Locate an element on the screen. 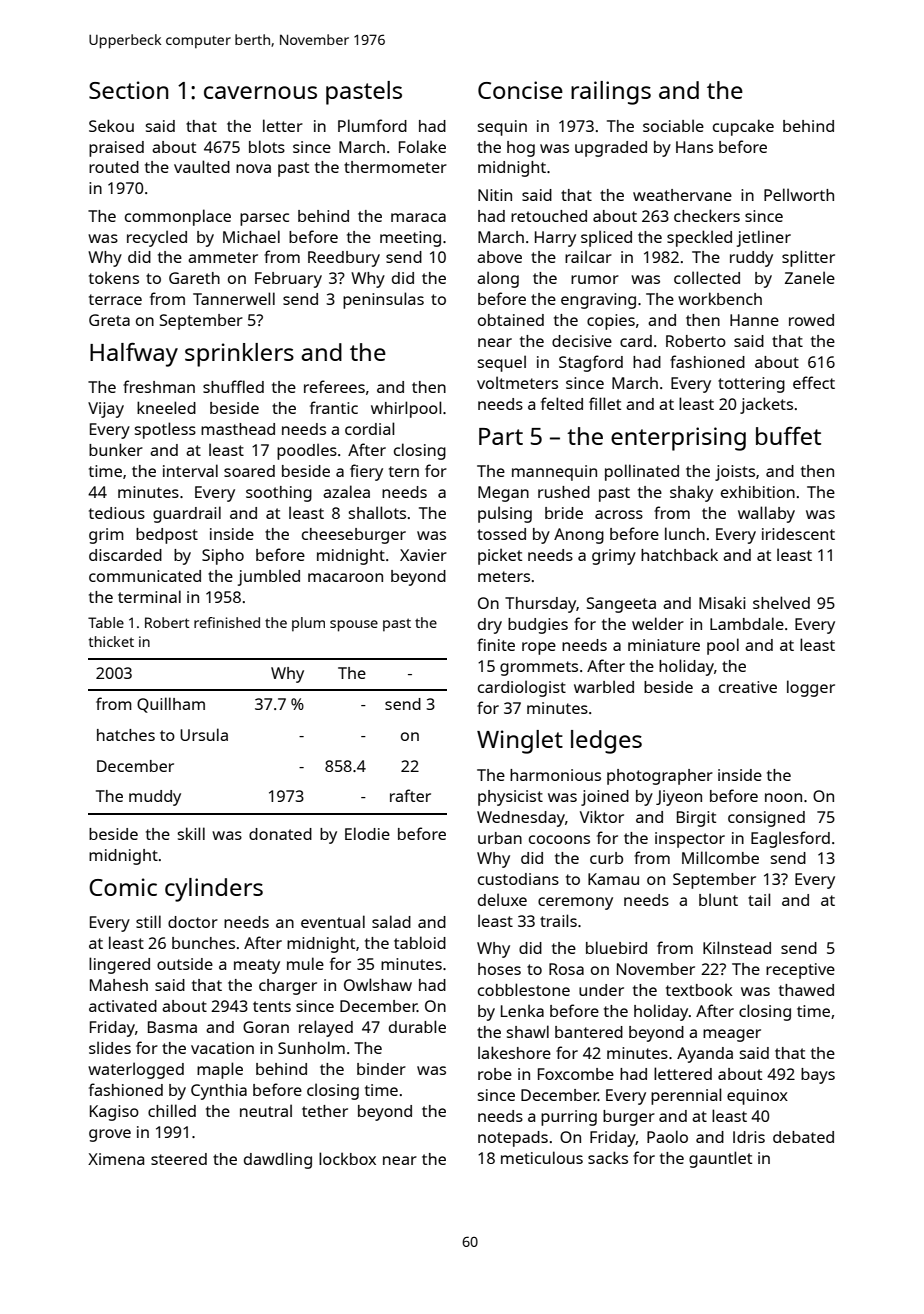  Michael is located at coordinates (251, 236).
